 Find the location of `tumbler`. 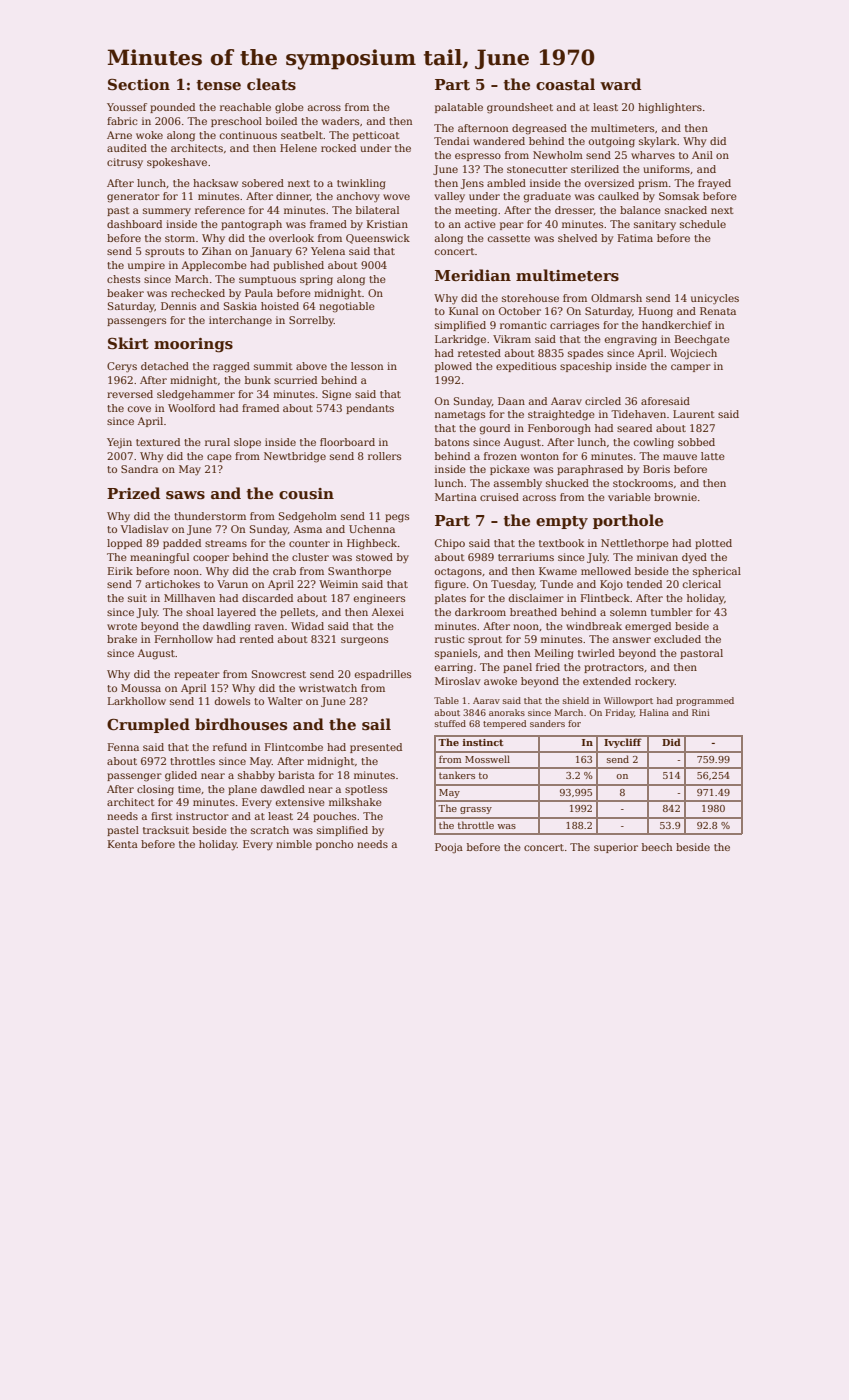

tumbler is located at coordinates (672, 612).
